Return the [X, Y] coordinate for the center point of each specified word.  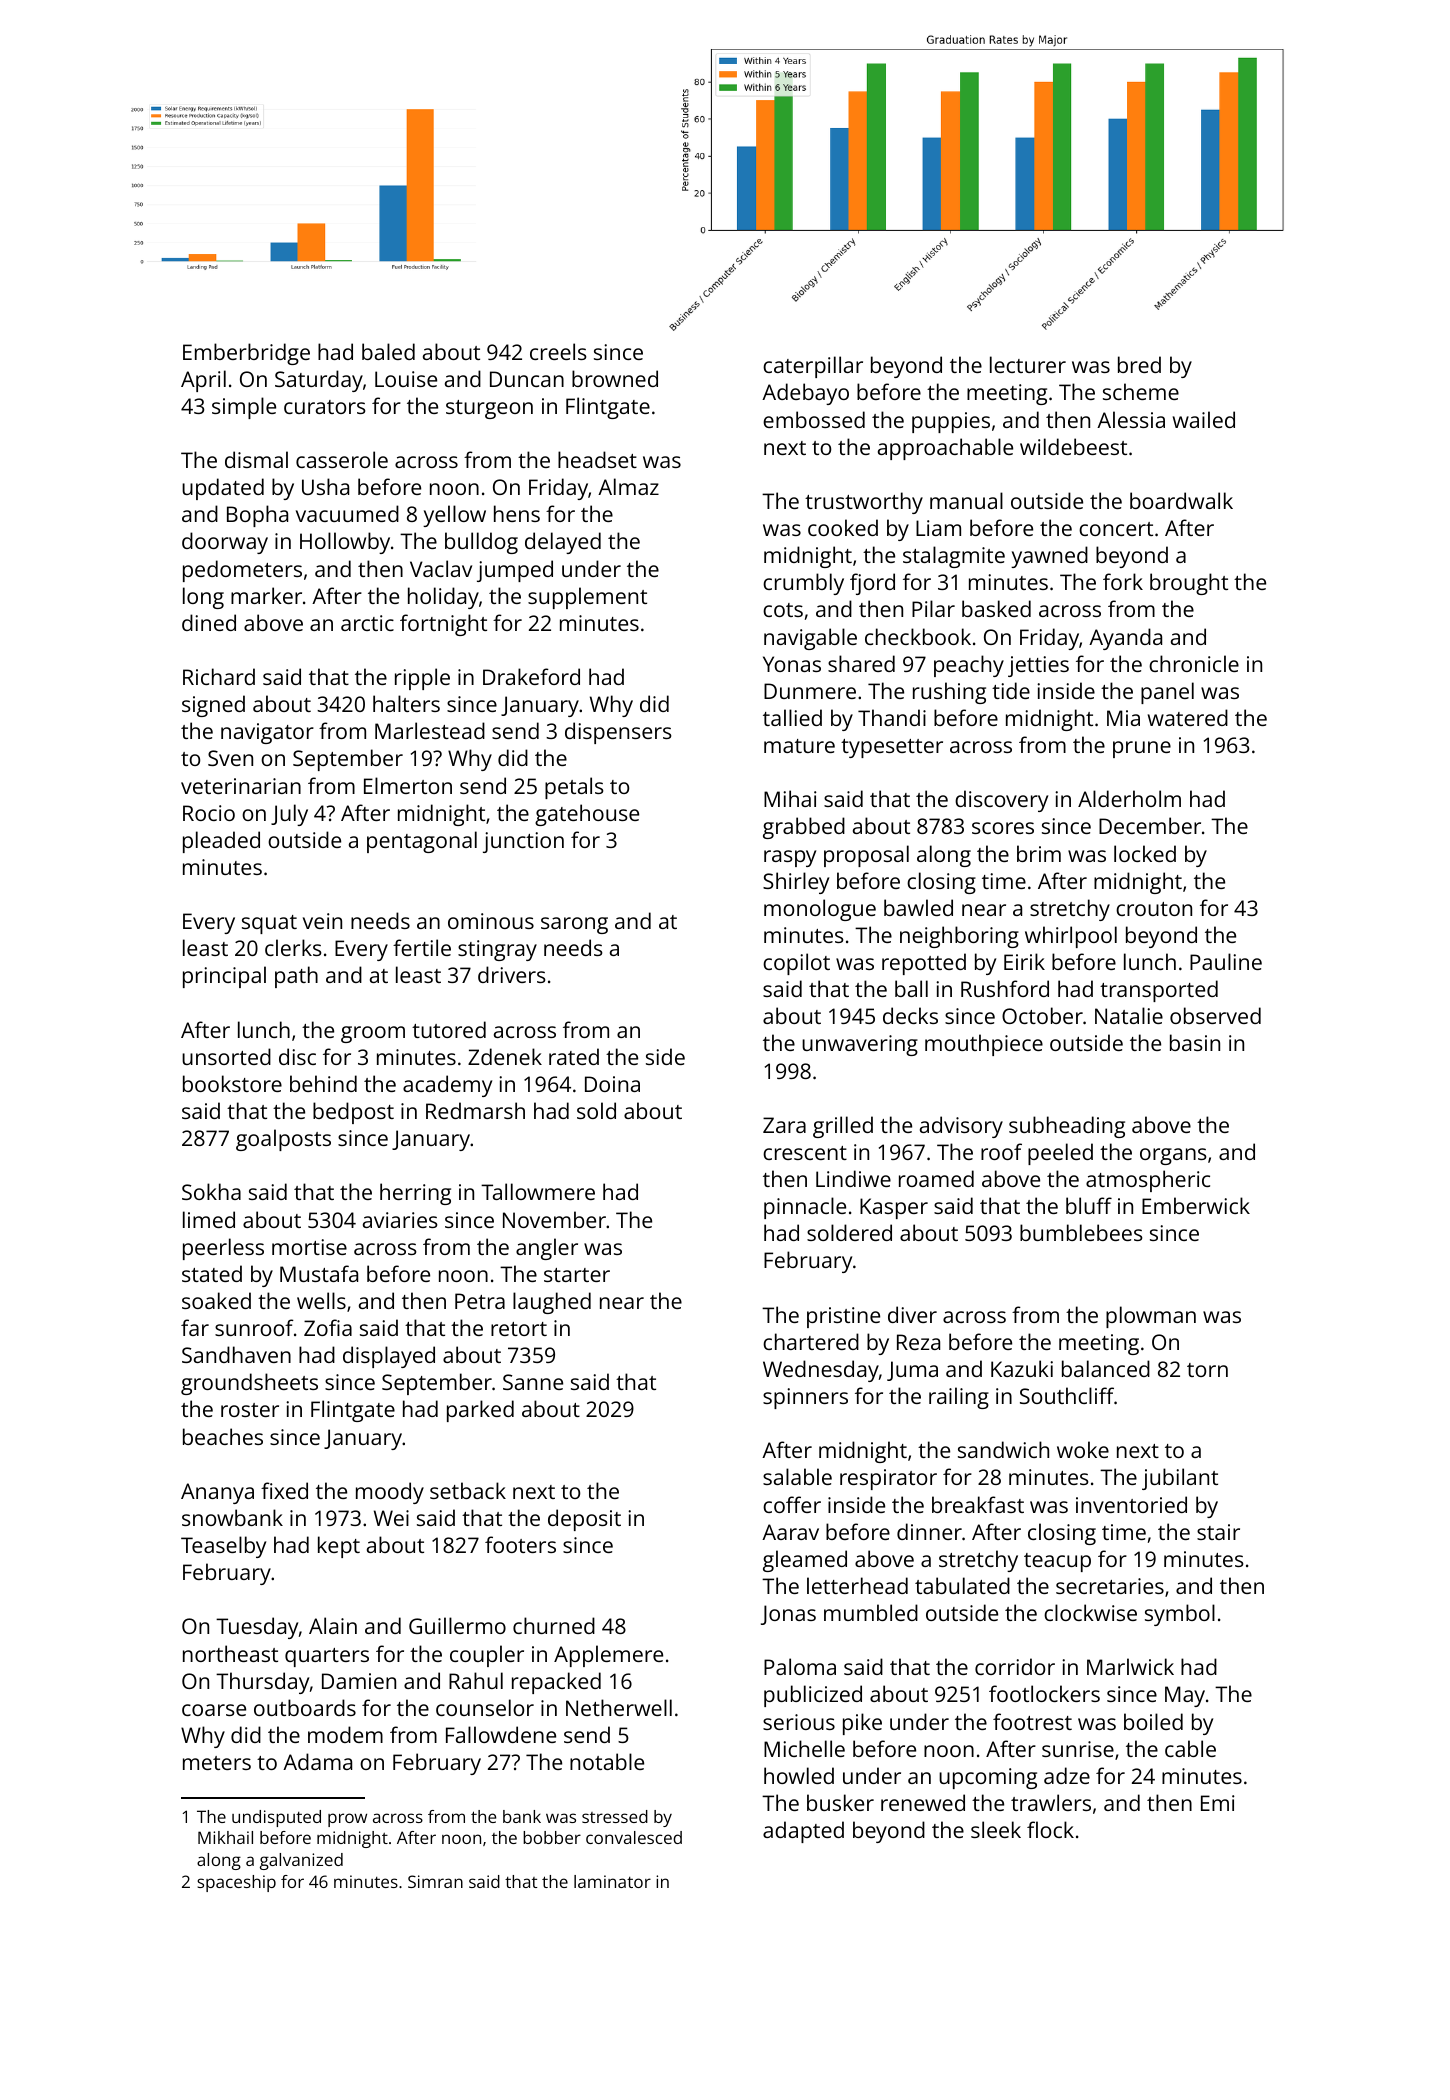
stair [1218, 1532]
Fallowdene [501, 1734]
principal [224, 977]
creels [558, 351]
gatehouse [587, 815]
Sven [230, 758]
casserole [342, 459]
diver [912, 1314]
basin [1195, 1042]
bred [1139, 364]
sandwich [1003, 1449]
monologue [820, 910]
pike [862, 1724]
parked [480, 1411]
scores [1003, 828]
